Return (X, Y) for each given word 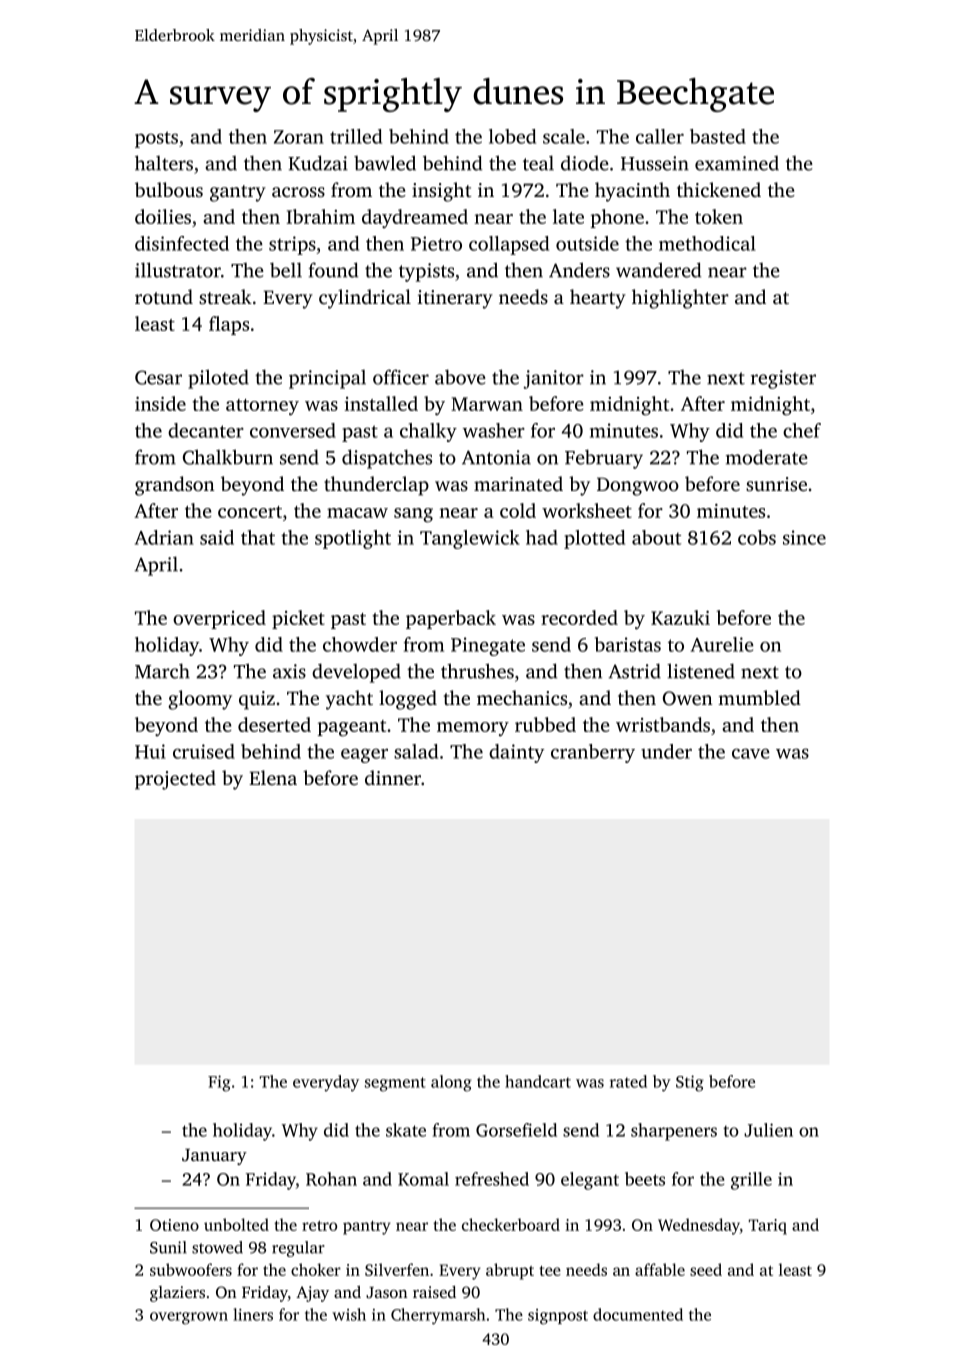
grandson (175, 486)
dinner (393, 777)
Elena (273, 777)
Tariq (768, 1227)
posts (156, 139)
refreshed (492, 1179)
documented (638, 1314)
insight (441, 192)
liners (253, 1314)
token (719, 216)
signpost (558, 1317)
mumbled (759, 697)
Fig (219, 1083)
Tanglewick (470, 539)
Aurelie (722, 644)
